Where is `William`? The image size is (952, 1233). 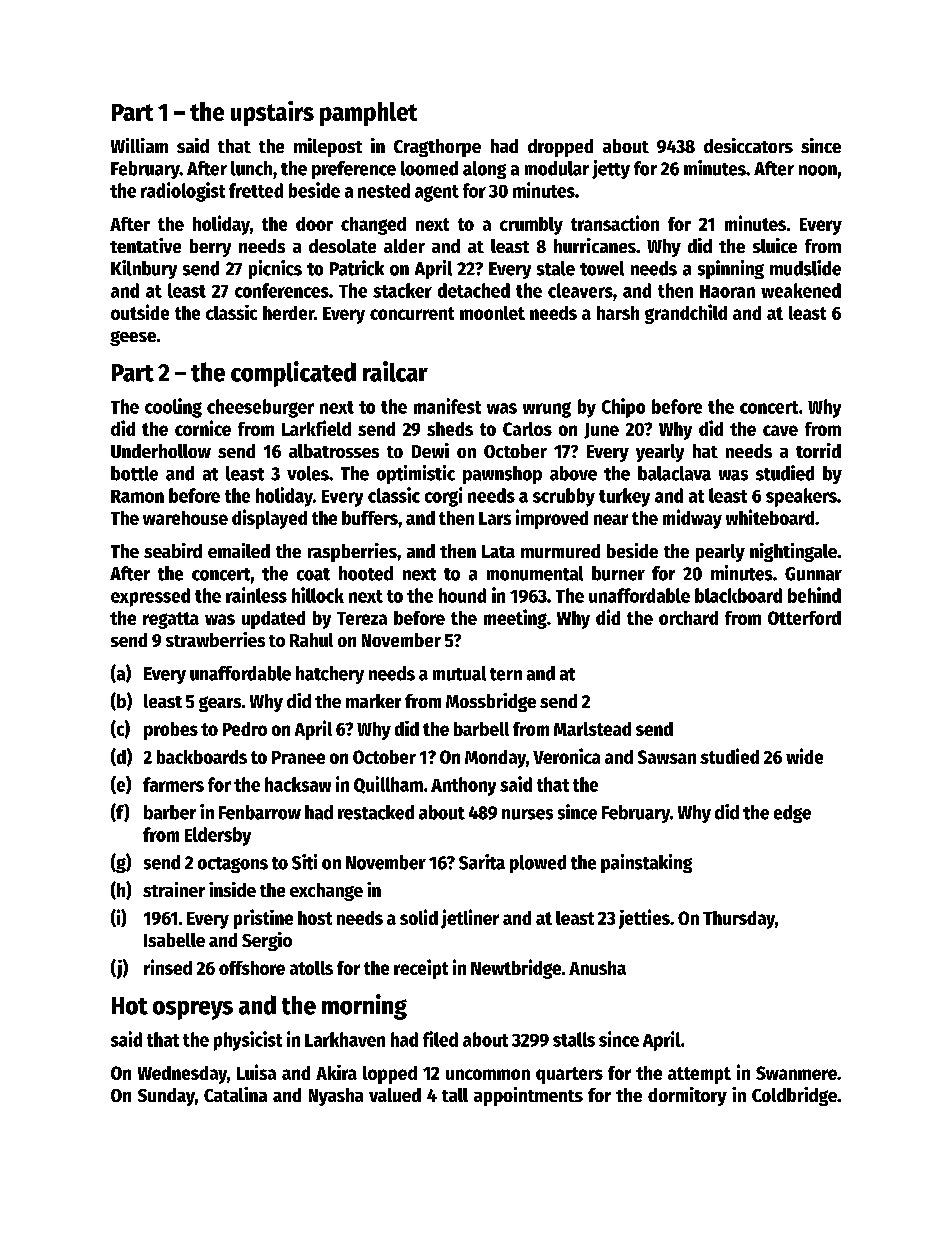 William is located at coordinates (139, 145).
